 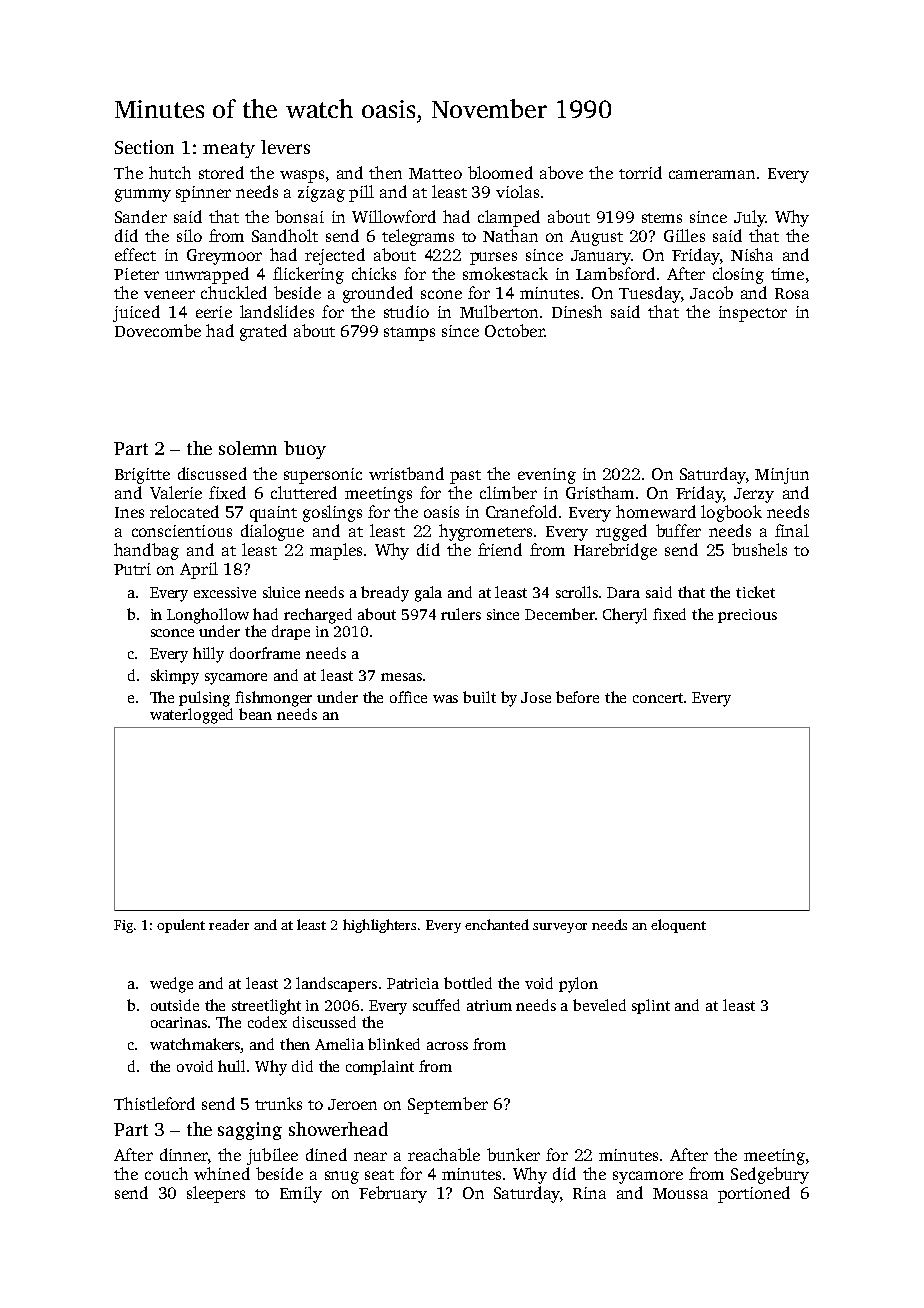 What do you see at coordinates (189, 235) in the screenshot?
I see `silo` at bounding box center [189, 235].
